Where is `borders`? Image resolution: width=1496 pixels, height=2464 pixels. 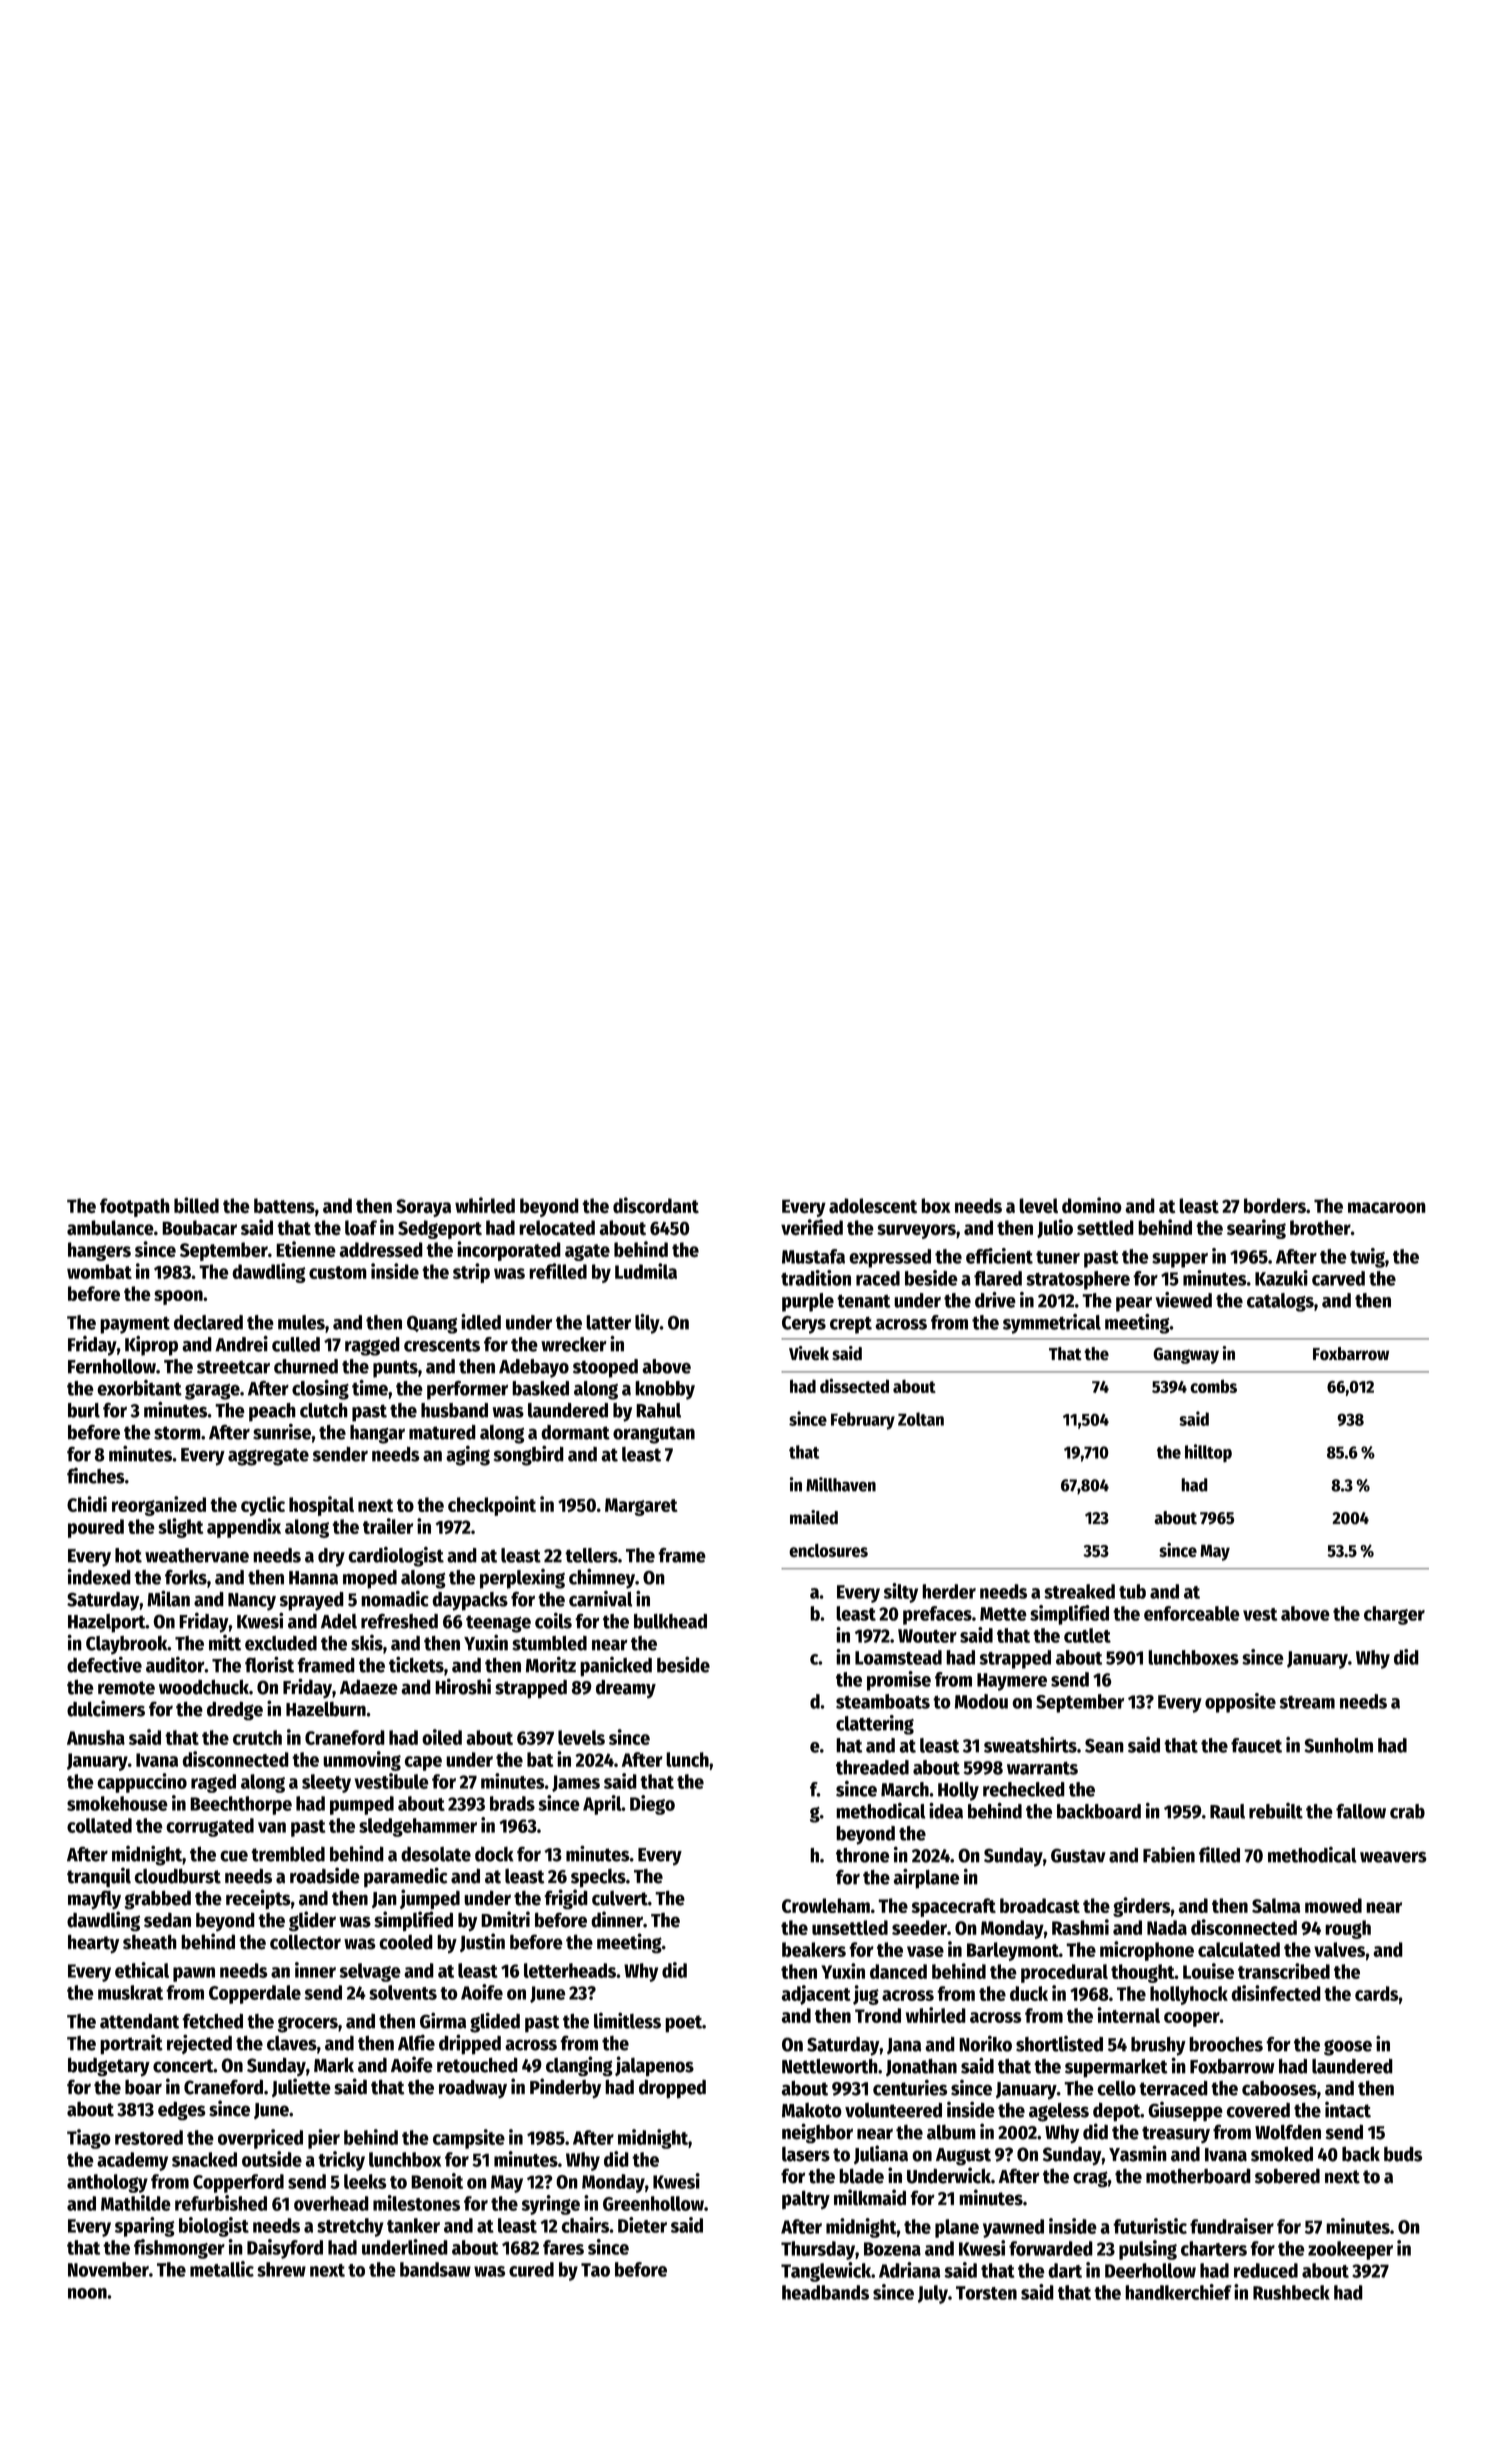 borders is located at coordinates (1275, 1206).
